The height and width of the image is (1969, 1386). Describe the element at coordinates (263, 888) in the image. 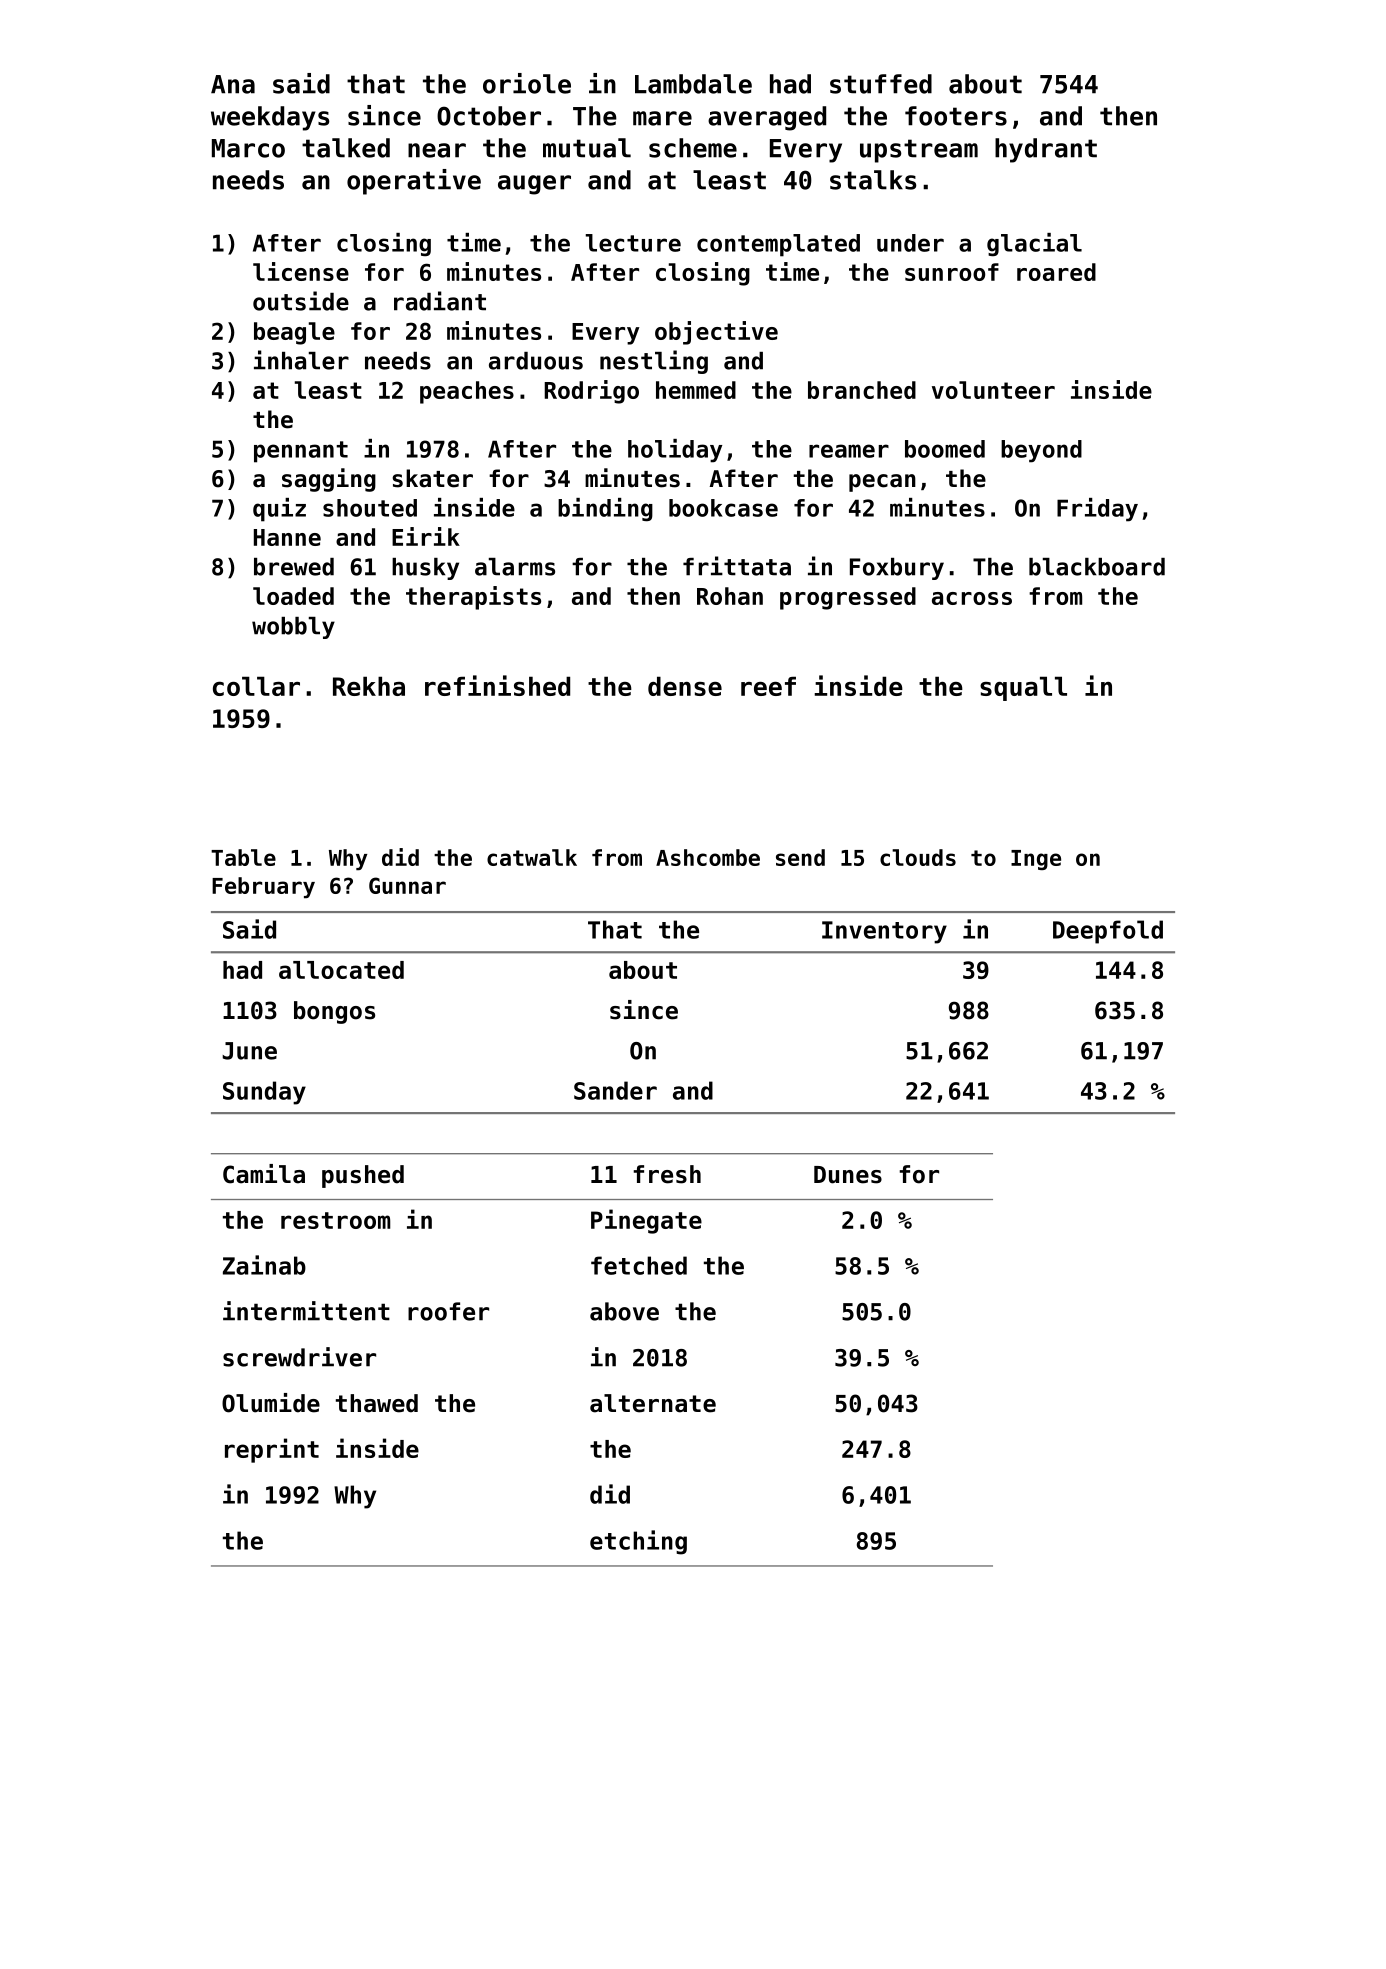

I see `February` at that location.
